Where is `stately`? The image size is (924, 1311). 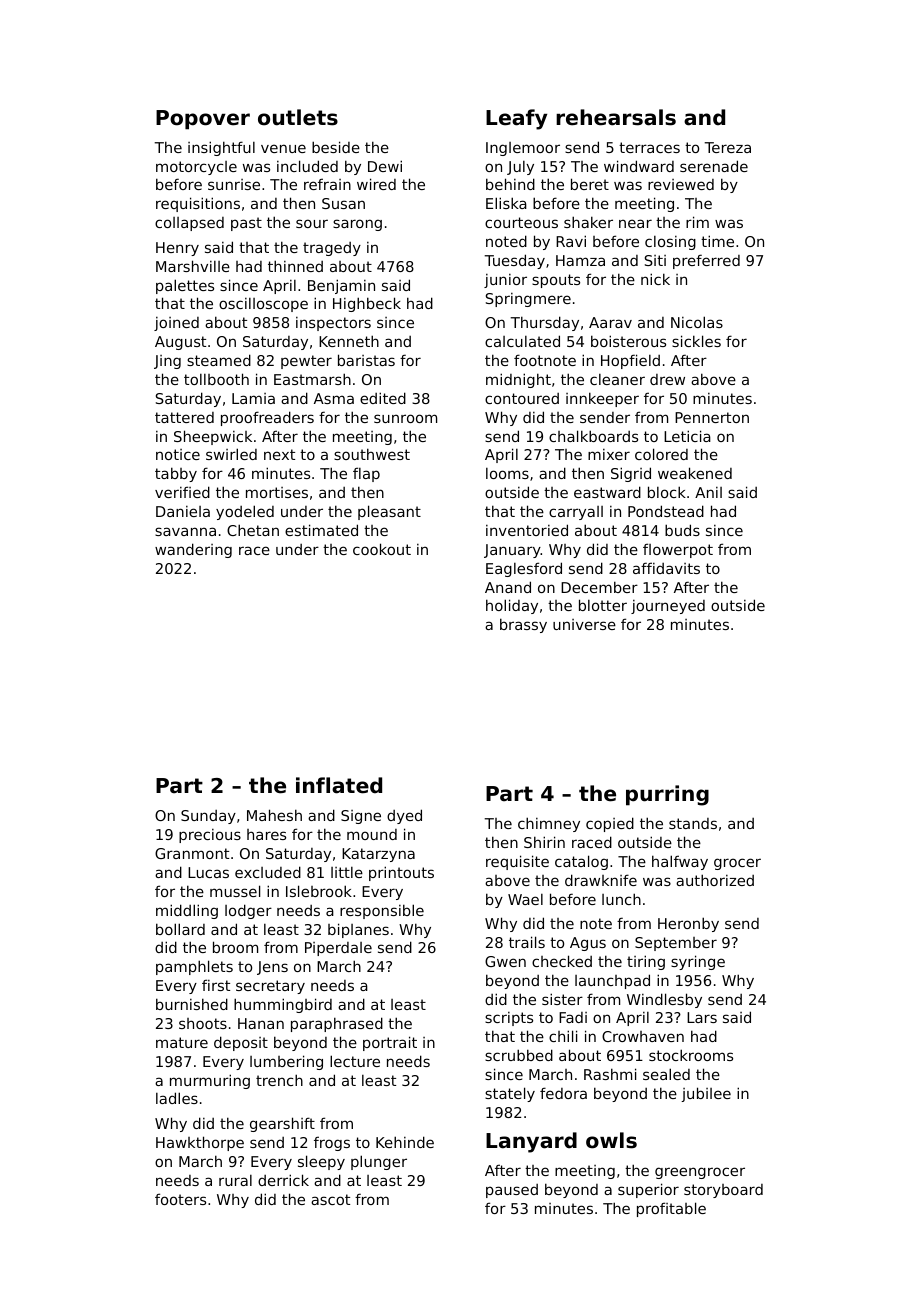 stately is located at coordinates (510, 1094).
